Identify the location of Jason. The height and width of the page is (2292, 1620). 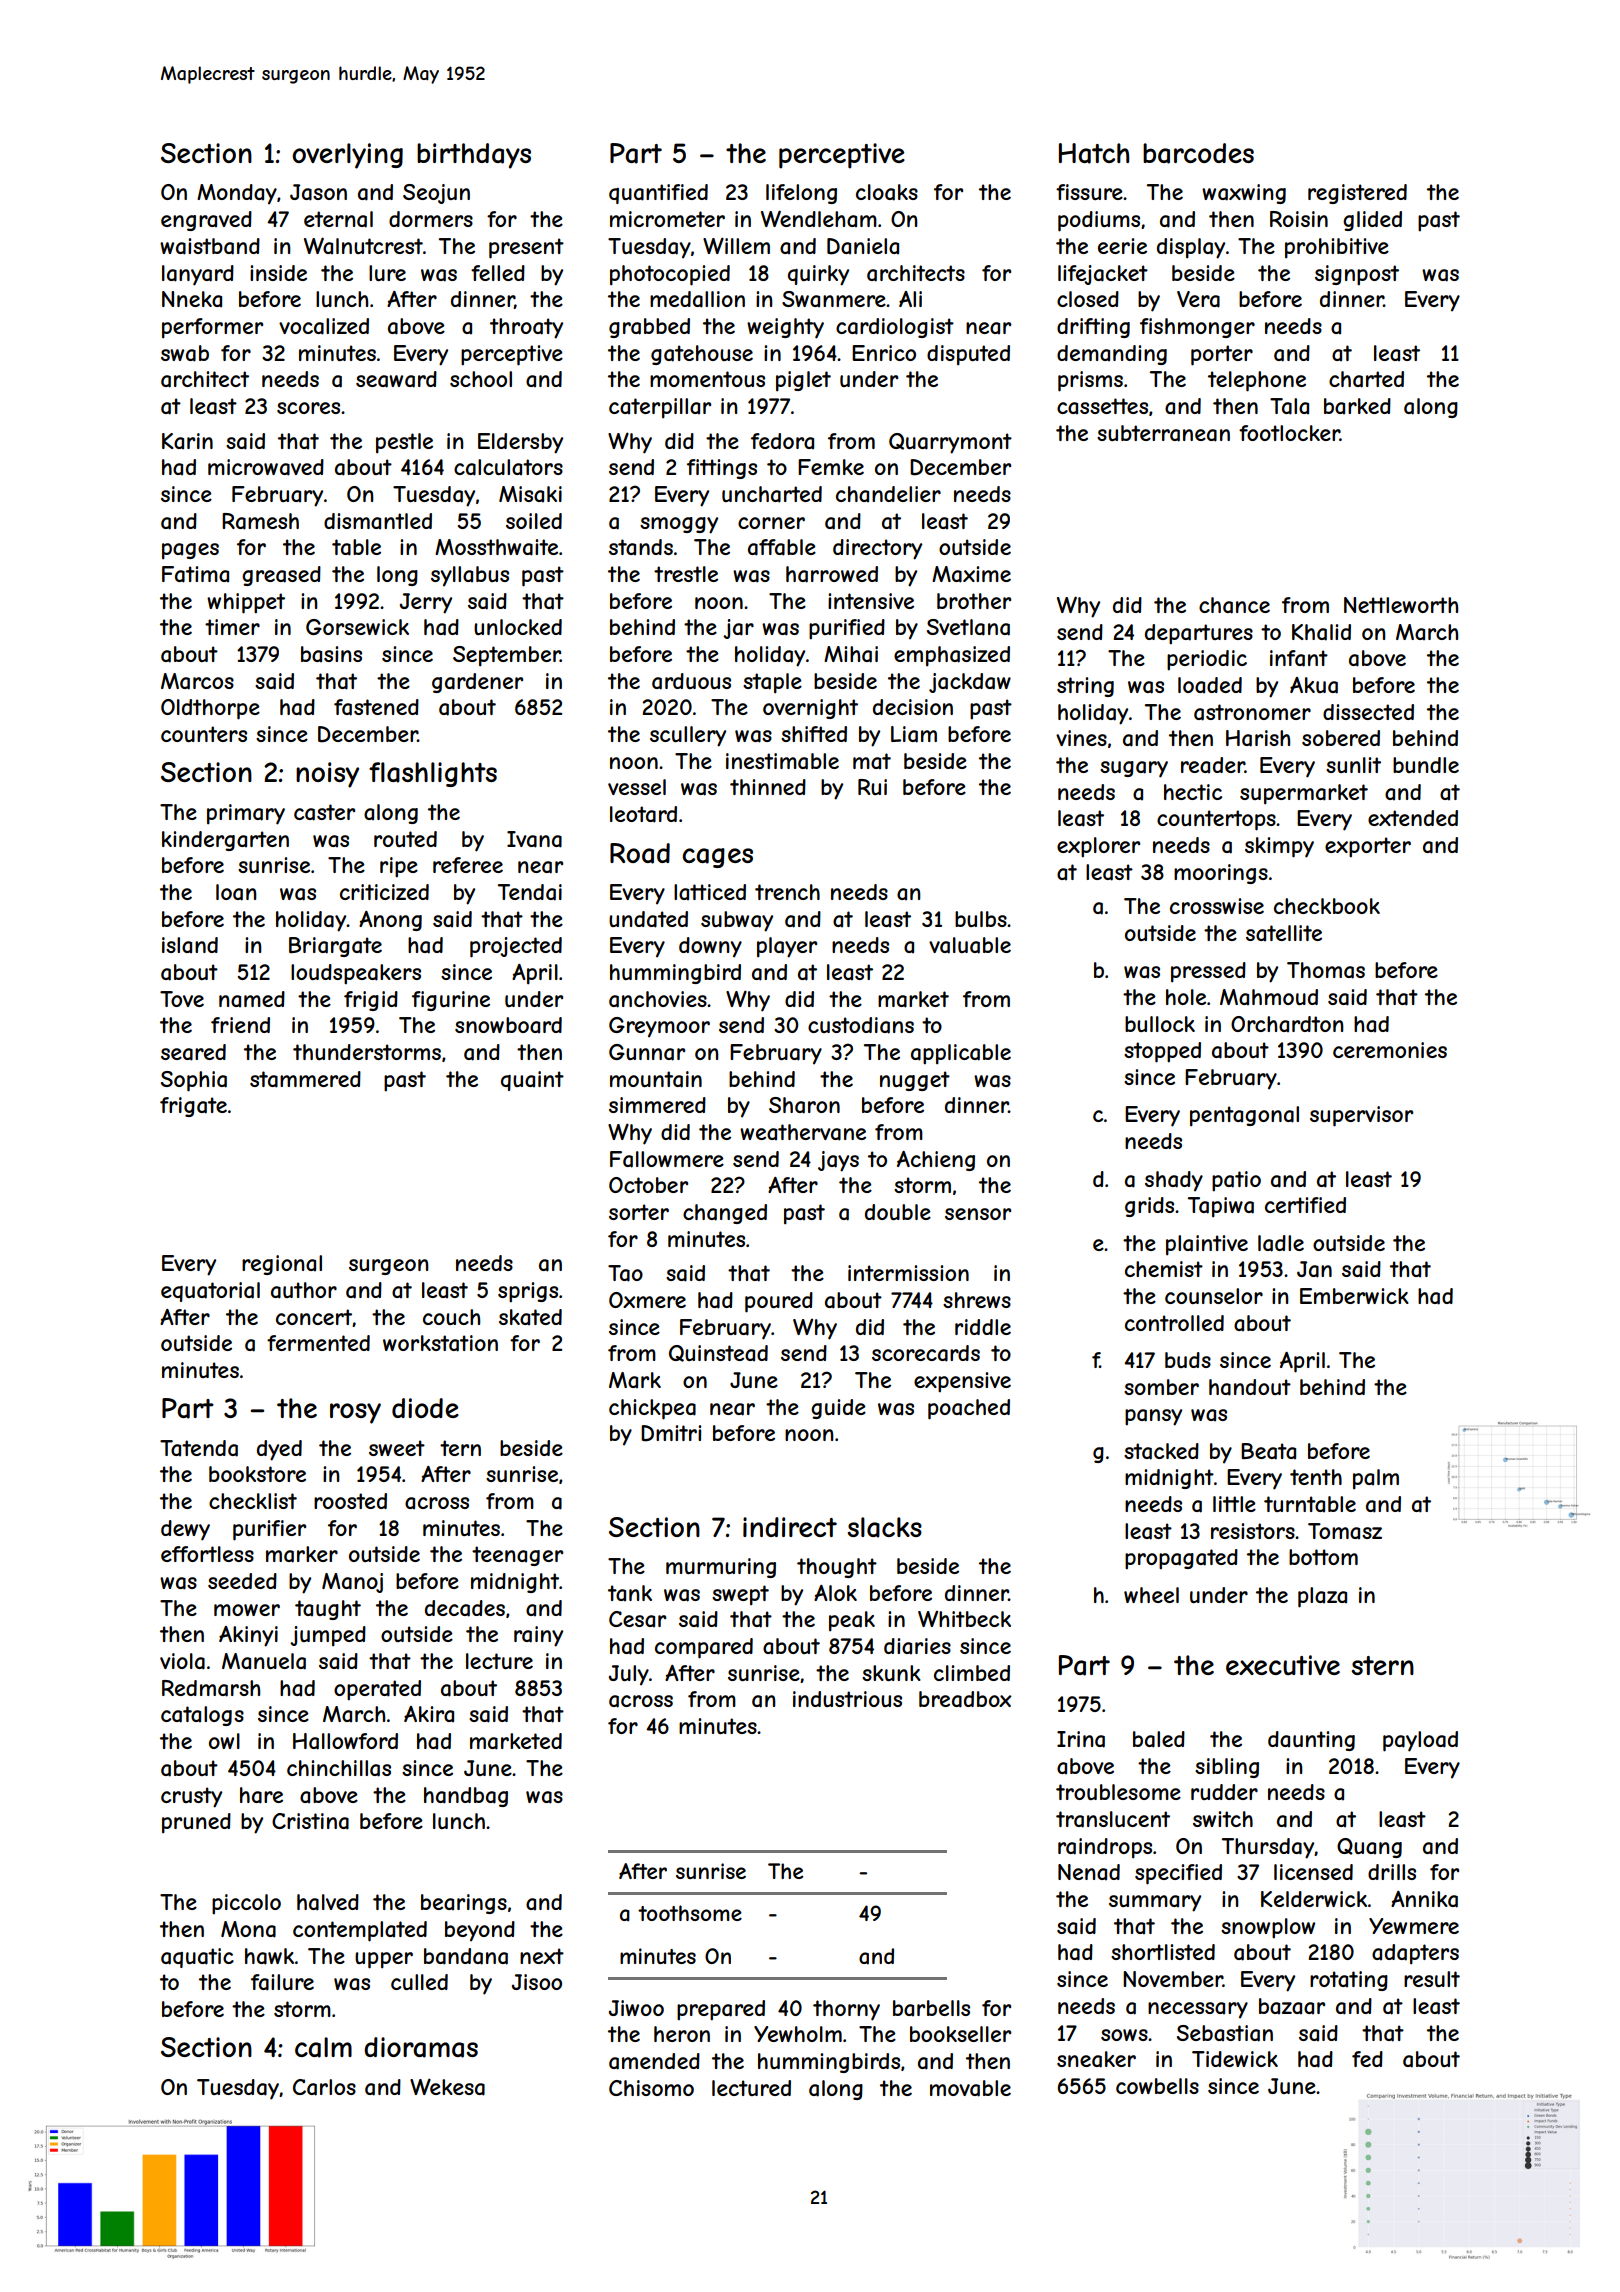
(318, 192).
